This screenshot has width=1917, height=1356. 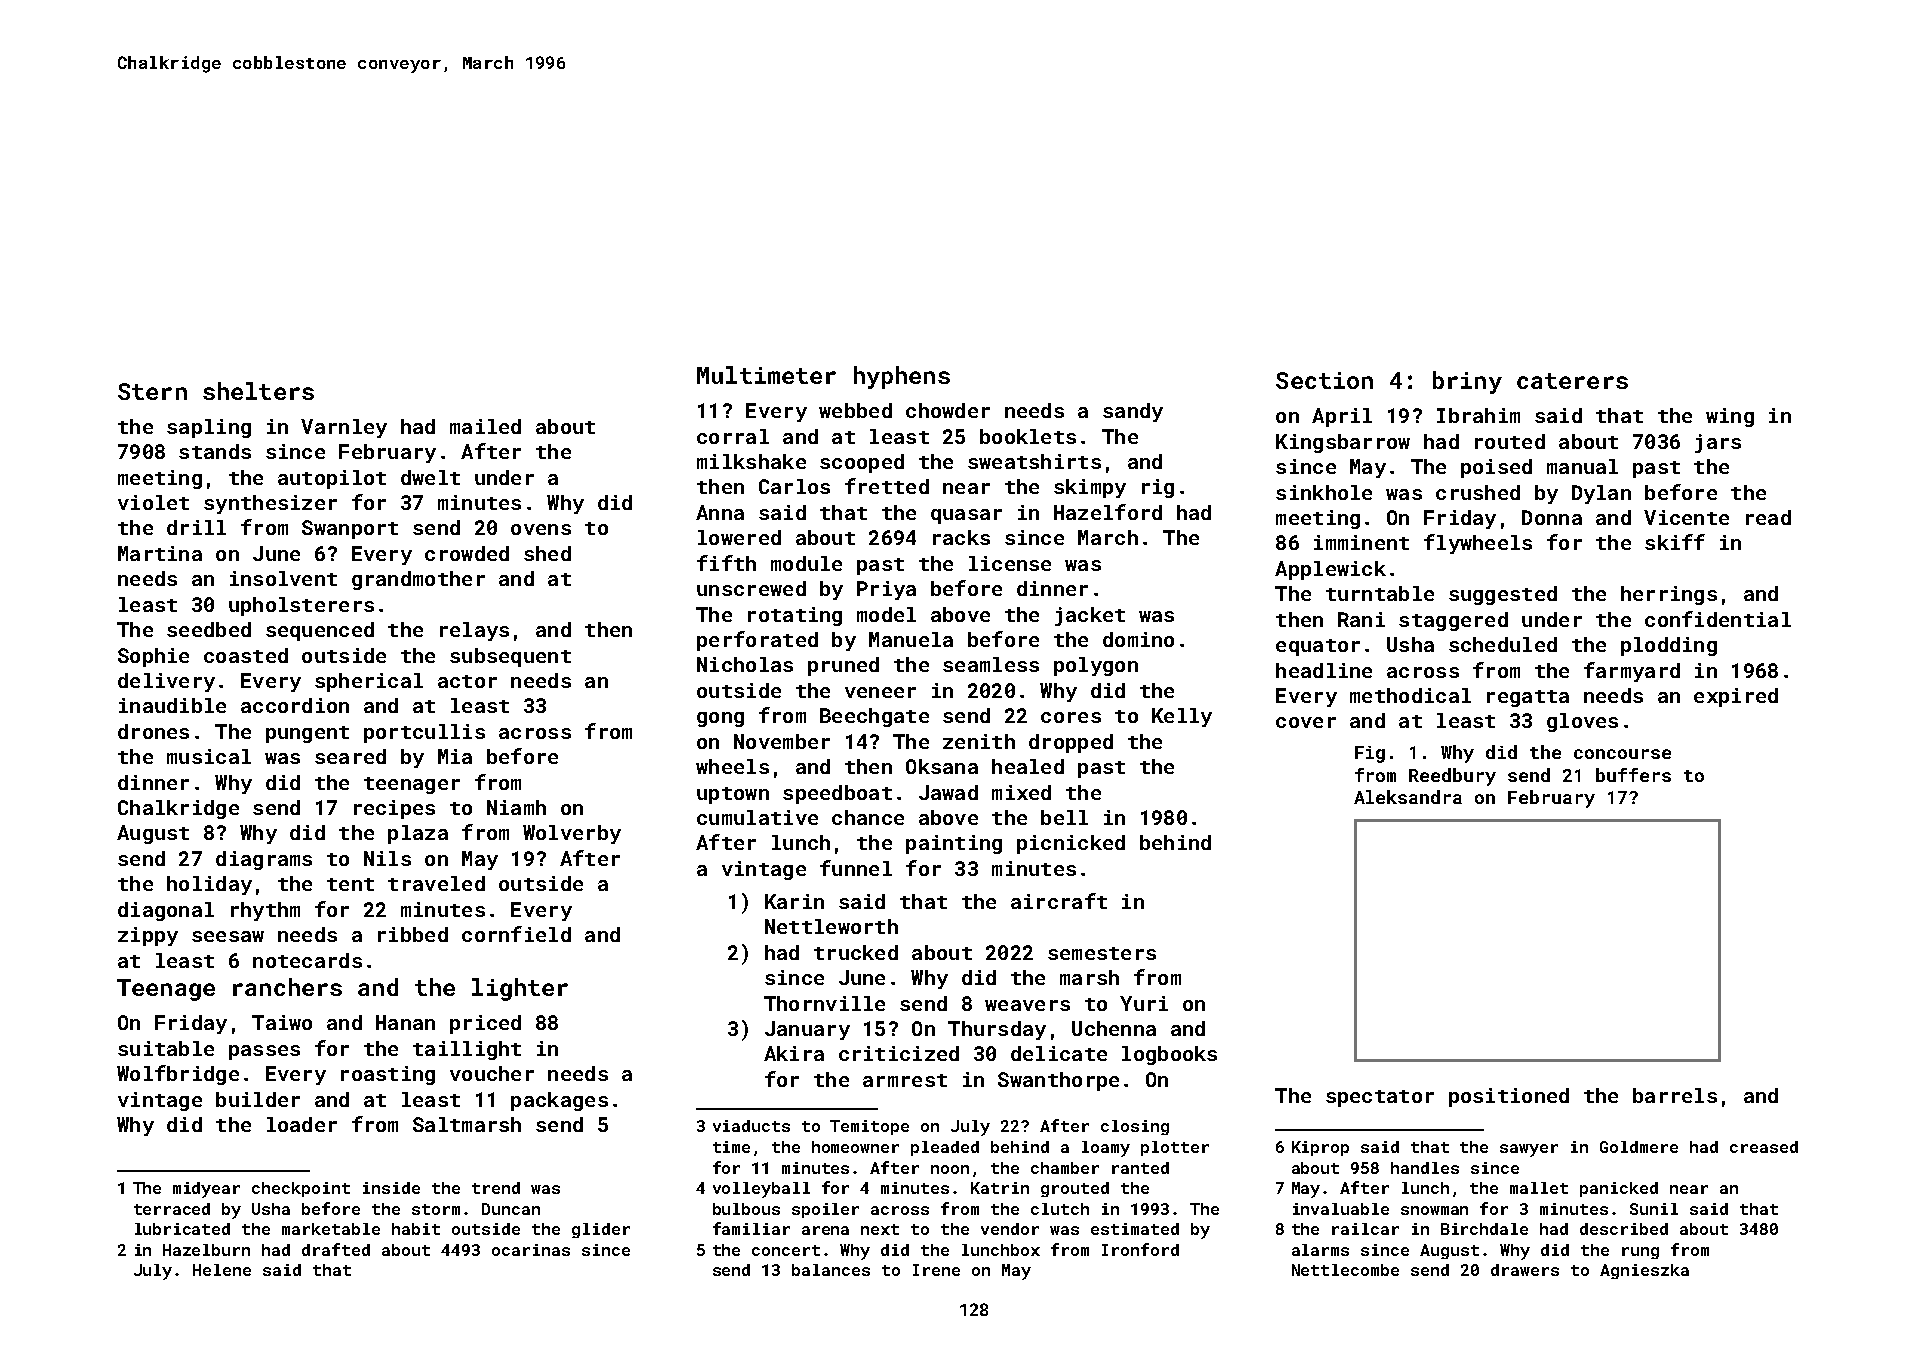 I want to click on Stern, so click(x=152, y=391).
